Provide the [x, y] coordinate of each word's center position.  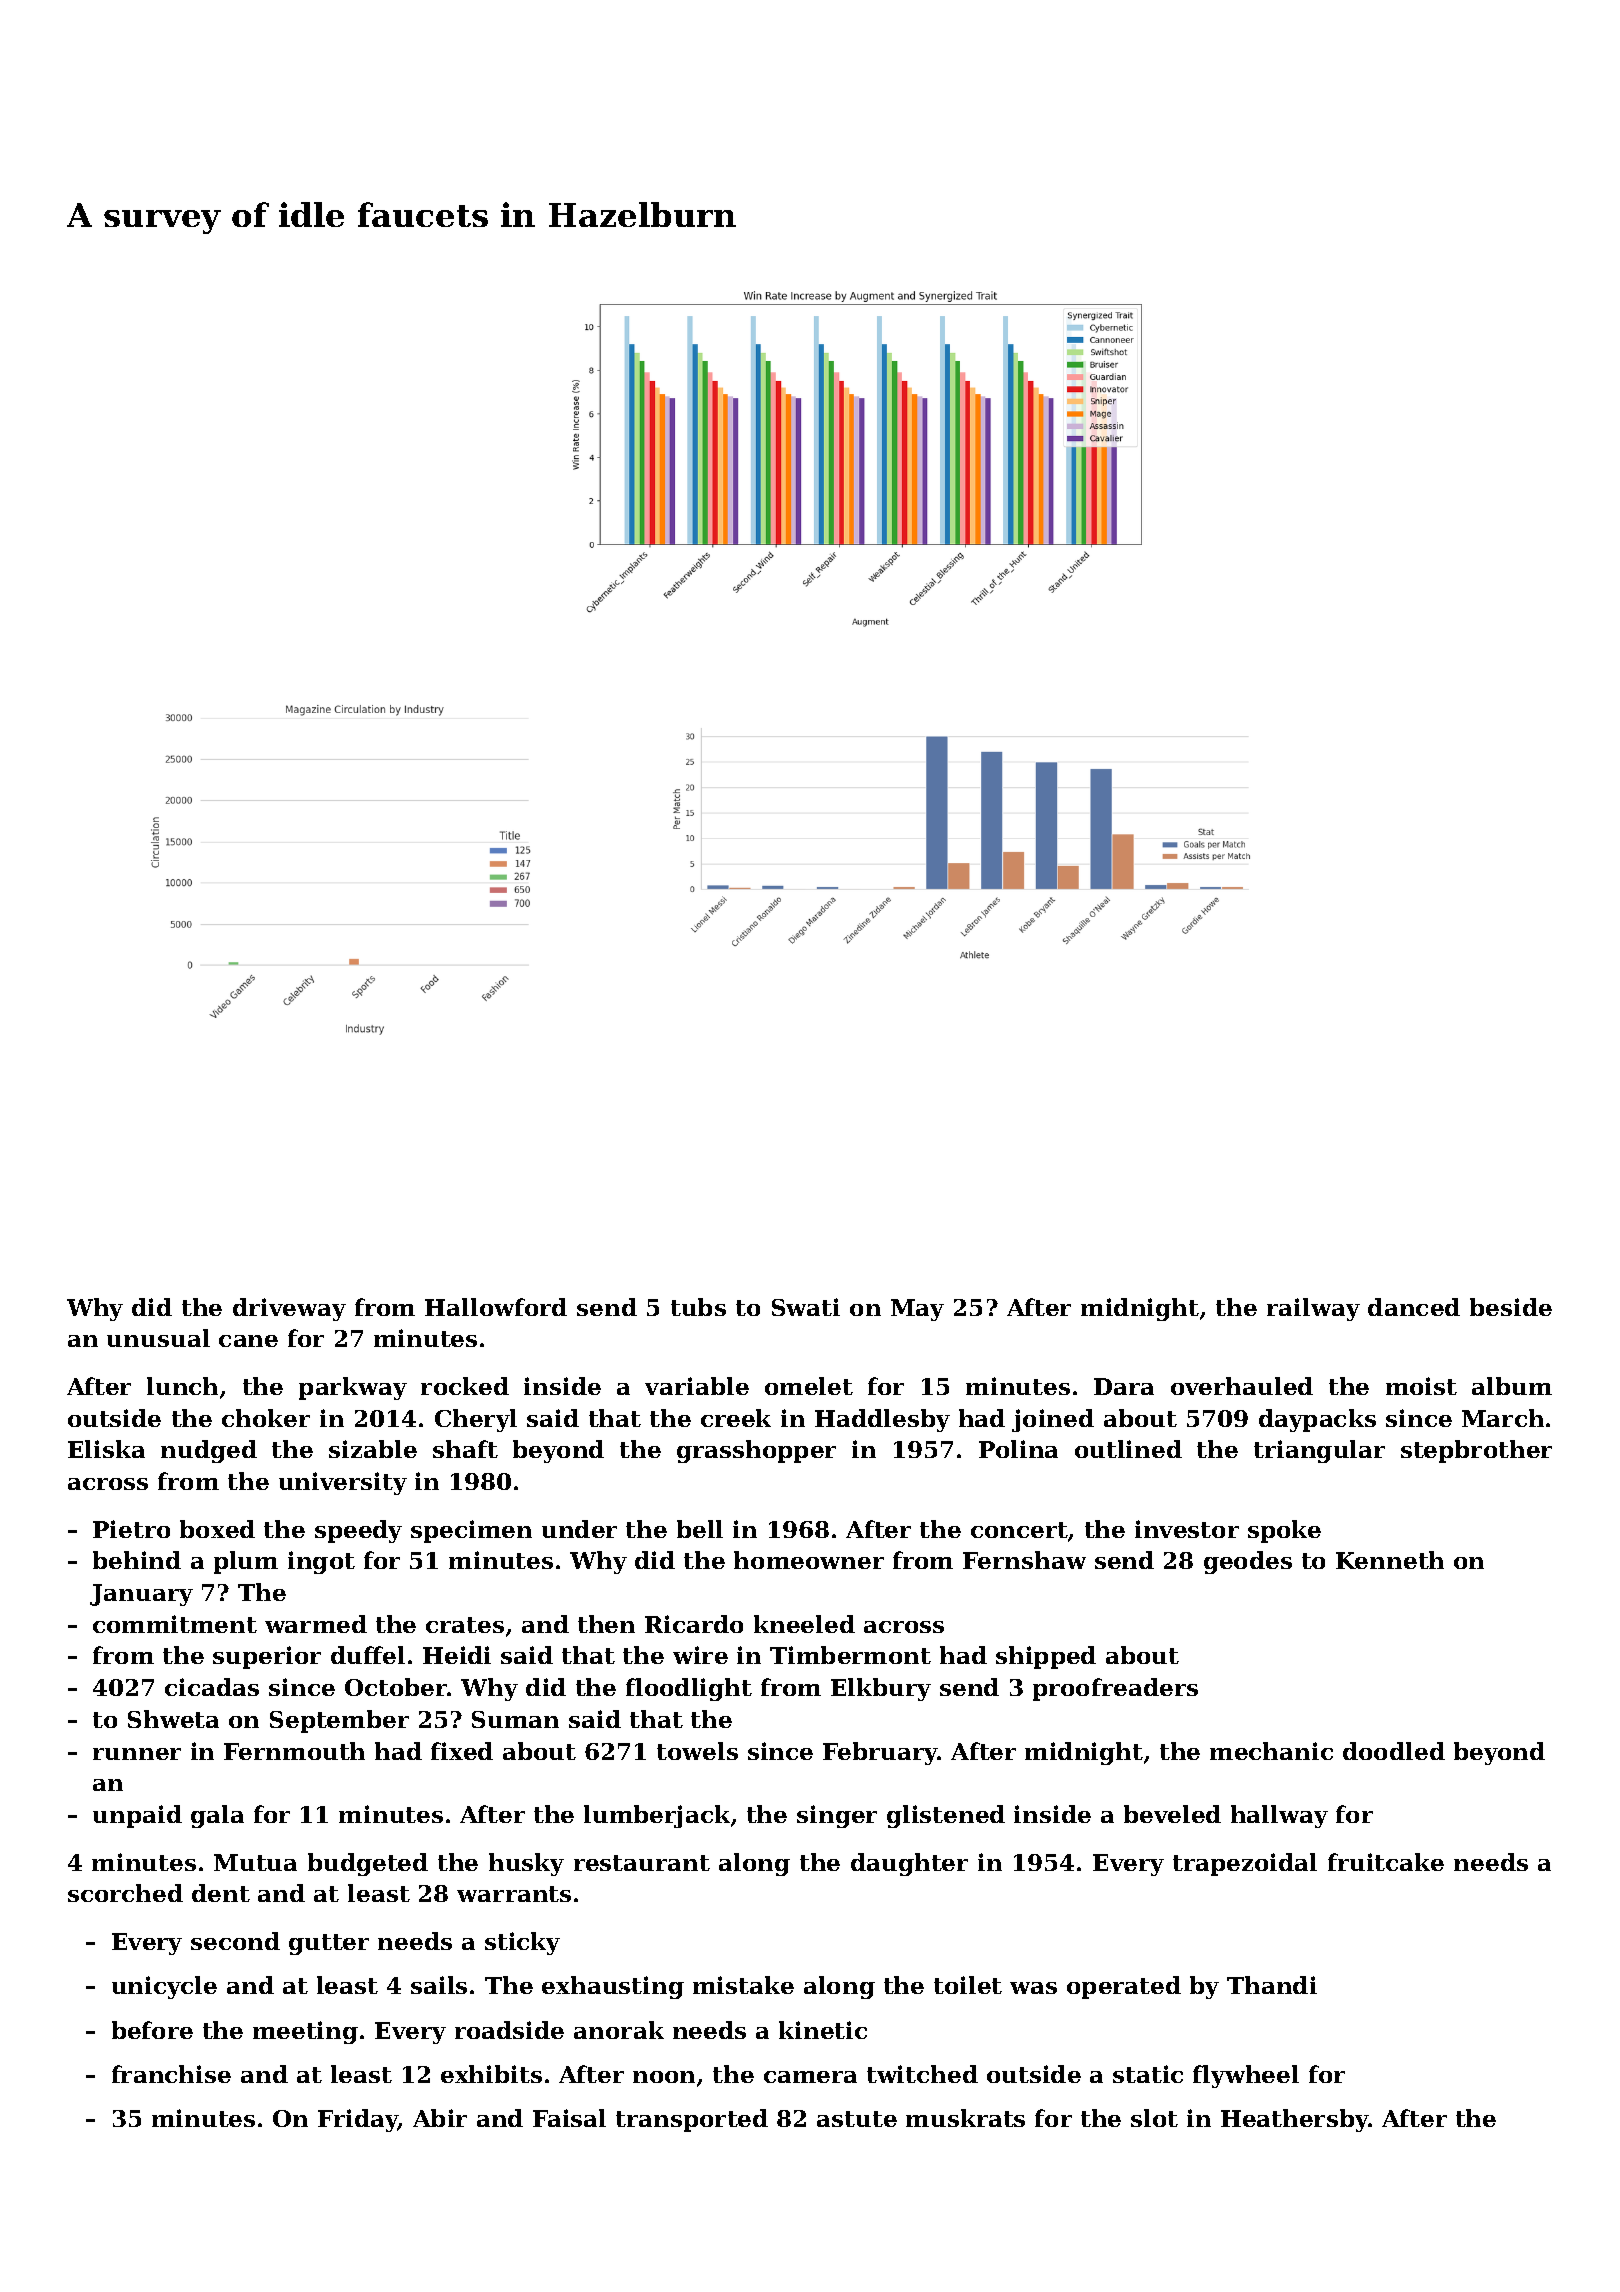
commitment [175, 1624]
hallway [1279, 1816]
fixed [462, 1751]
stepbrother [1476, 1451]
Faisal [569, 2118]
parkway [353, 1388]
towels [697, 1751]
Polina [1018, 1449]
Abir [440, 2118]
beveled [1172, 1814]
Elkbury [881, 1689]
